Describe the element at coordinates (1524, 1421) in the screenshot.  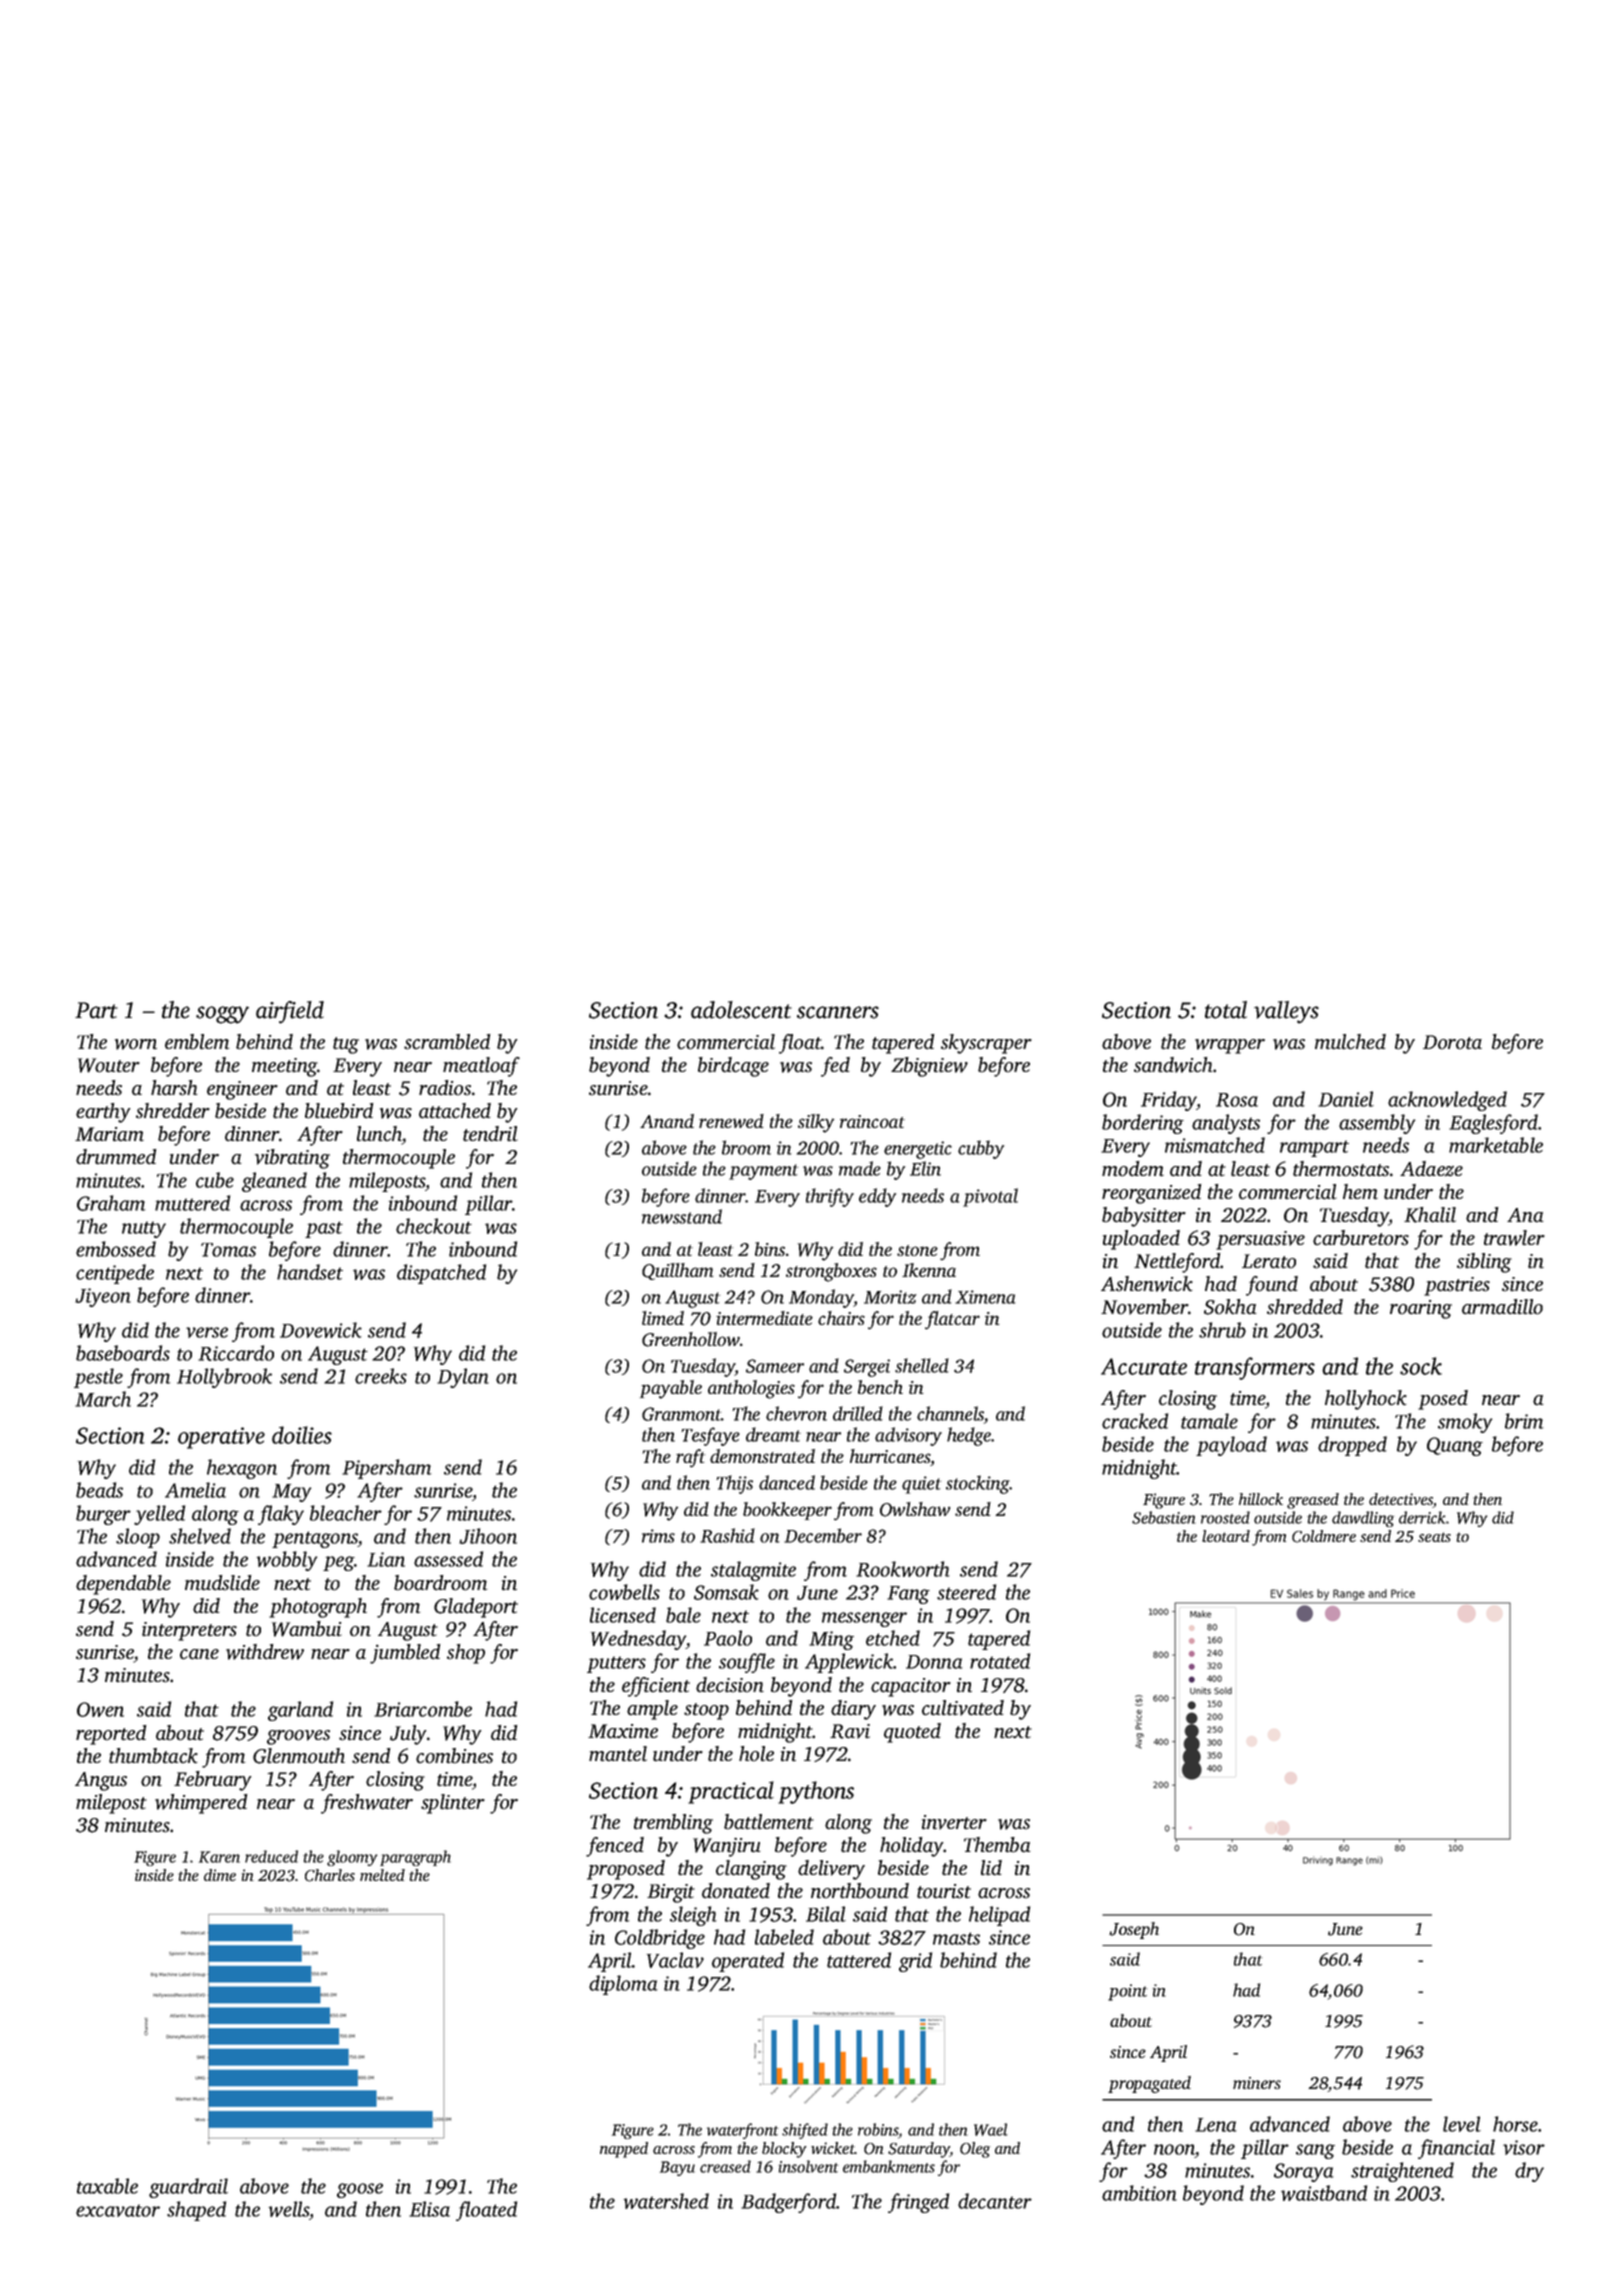
I see `brim` at that location.
